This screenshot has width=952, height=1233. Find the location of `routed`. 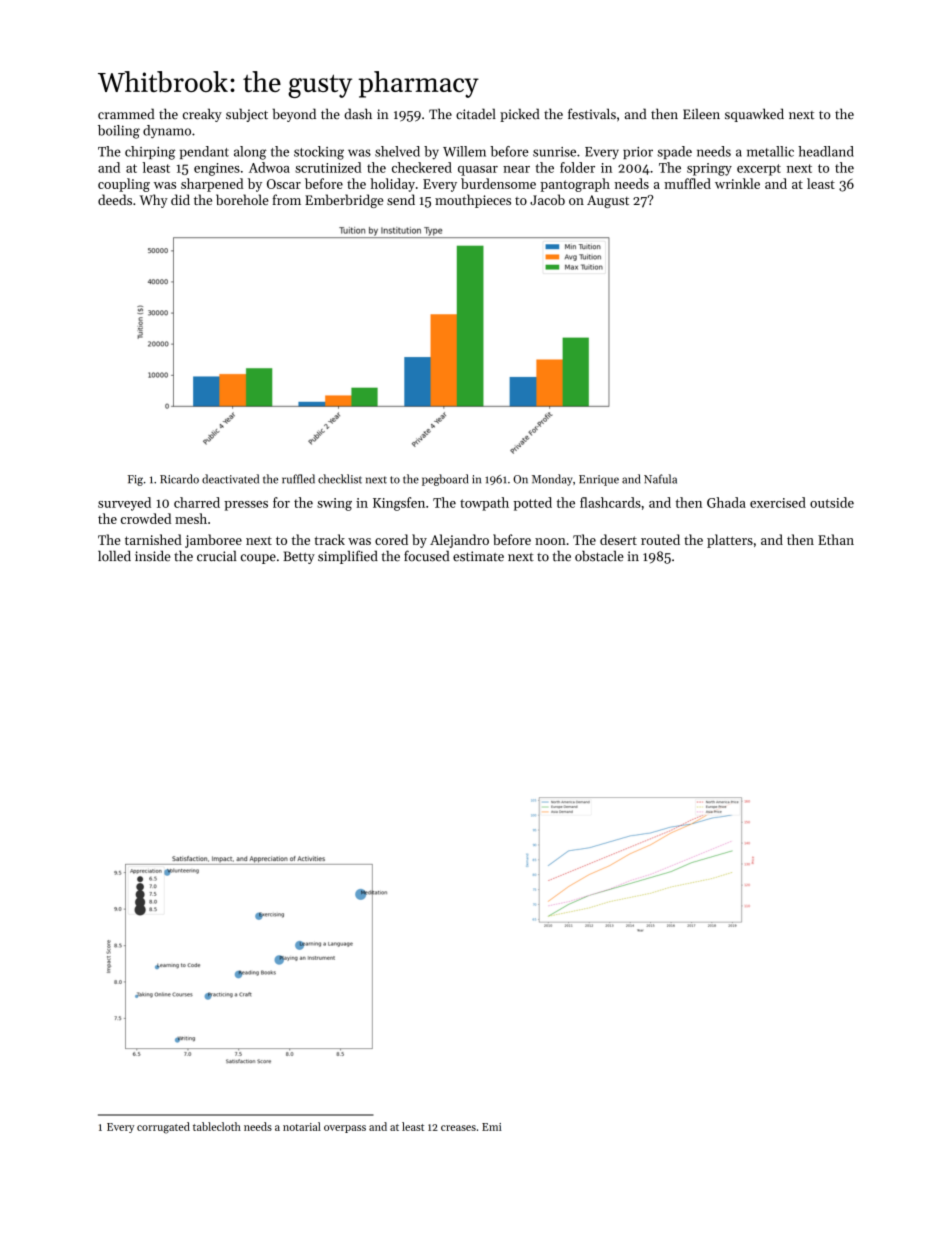

routed is located at coordinates (660, 539).
